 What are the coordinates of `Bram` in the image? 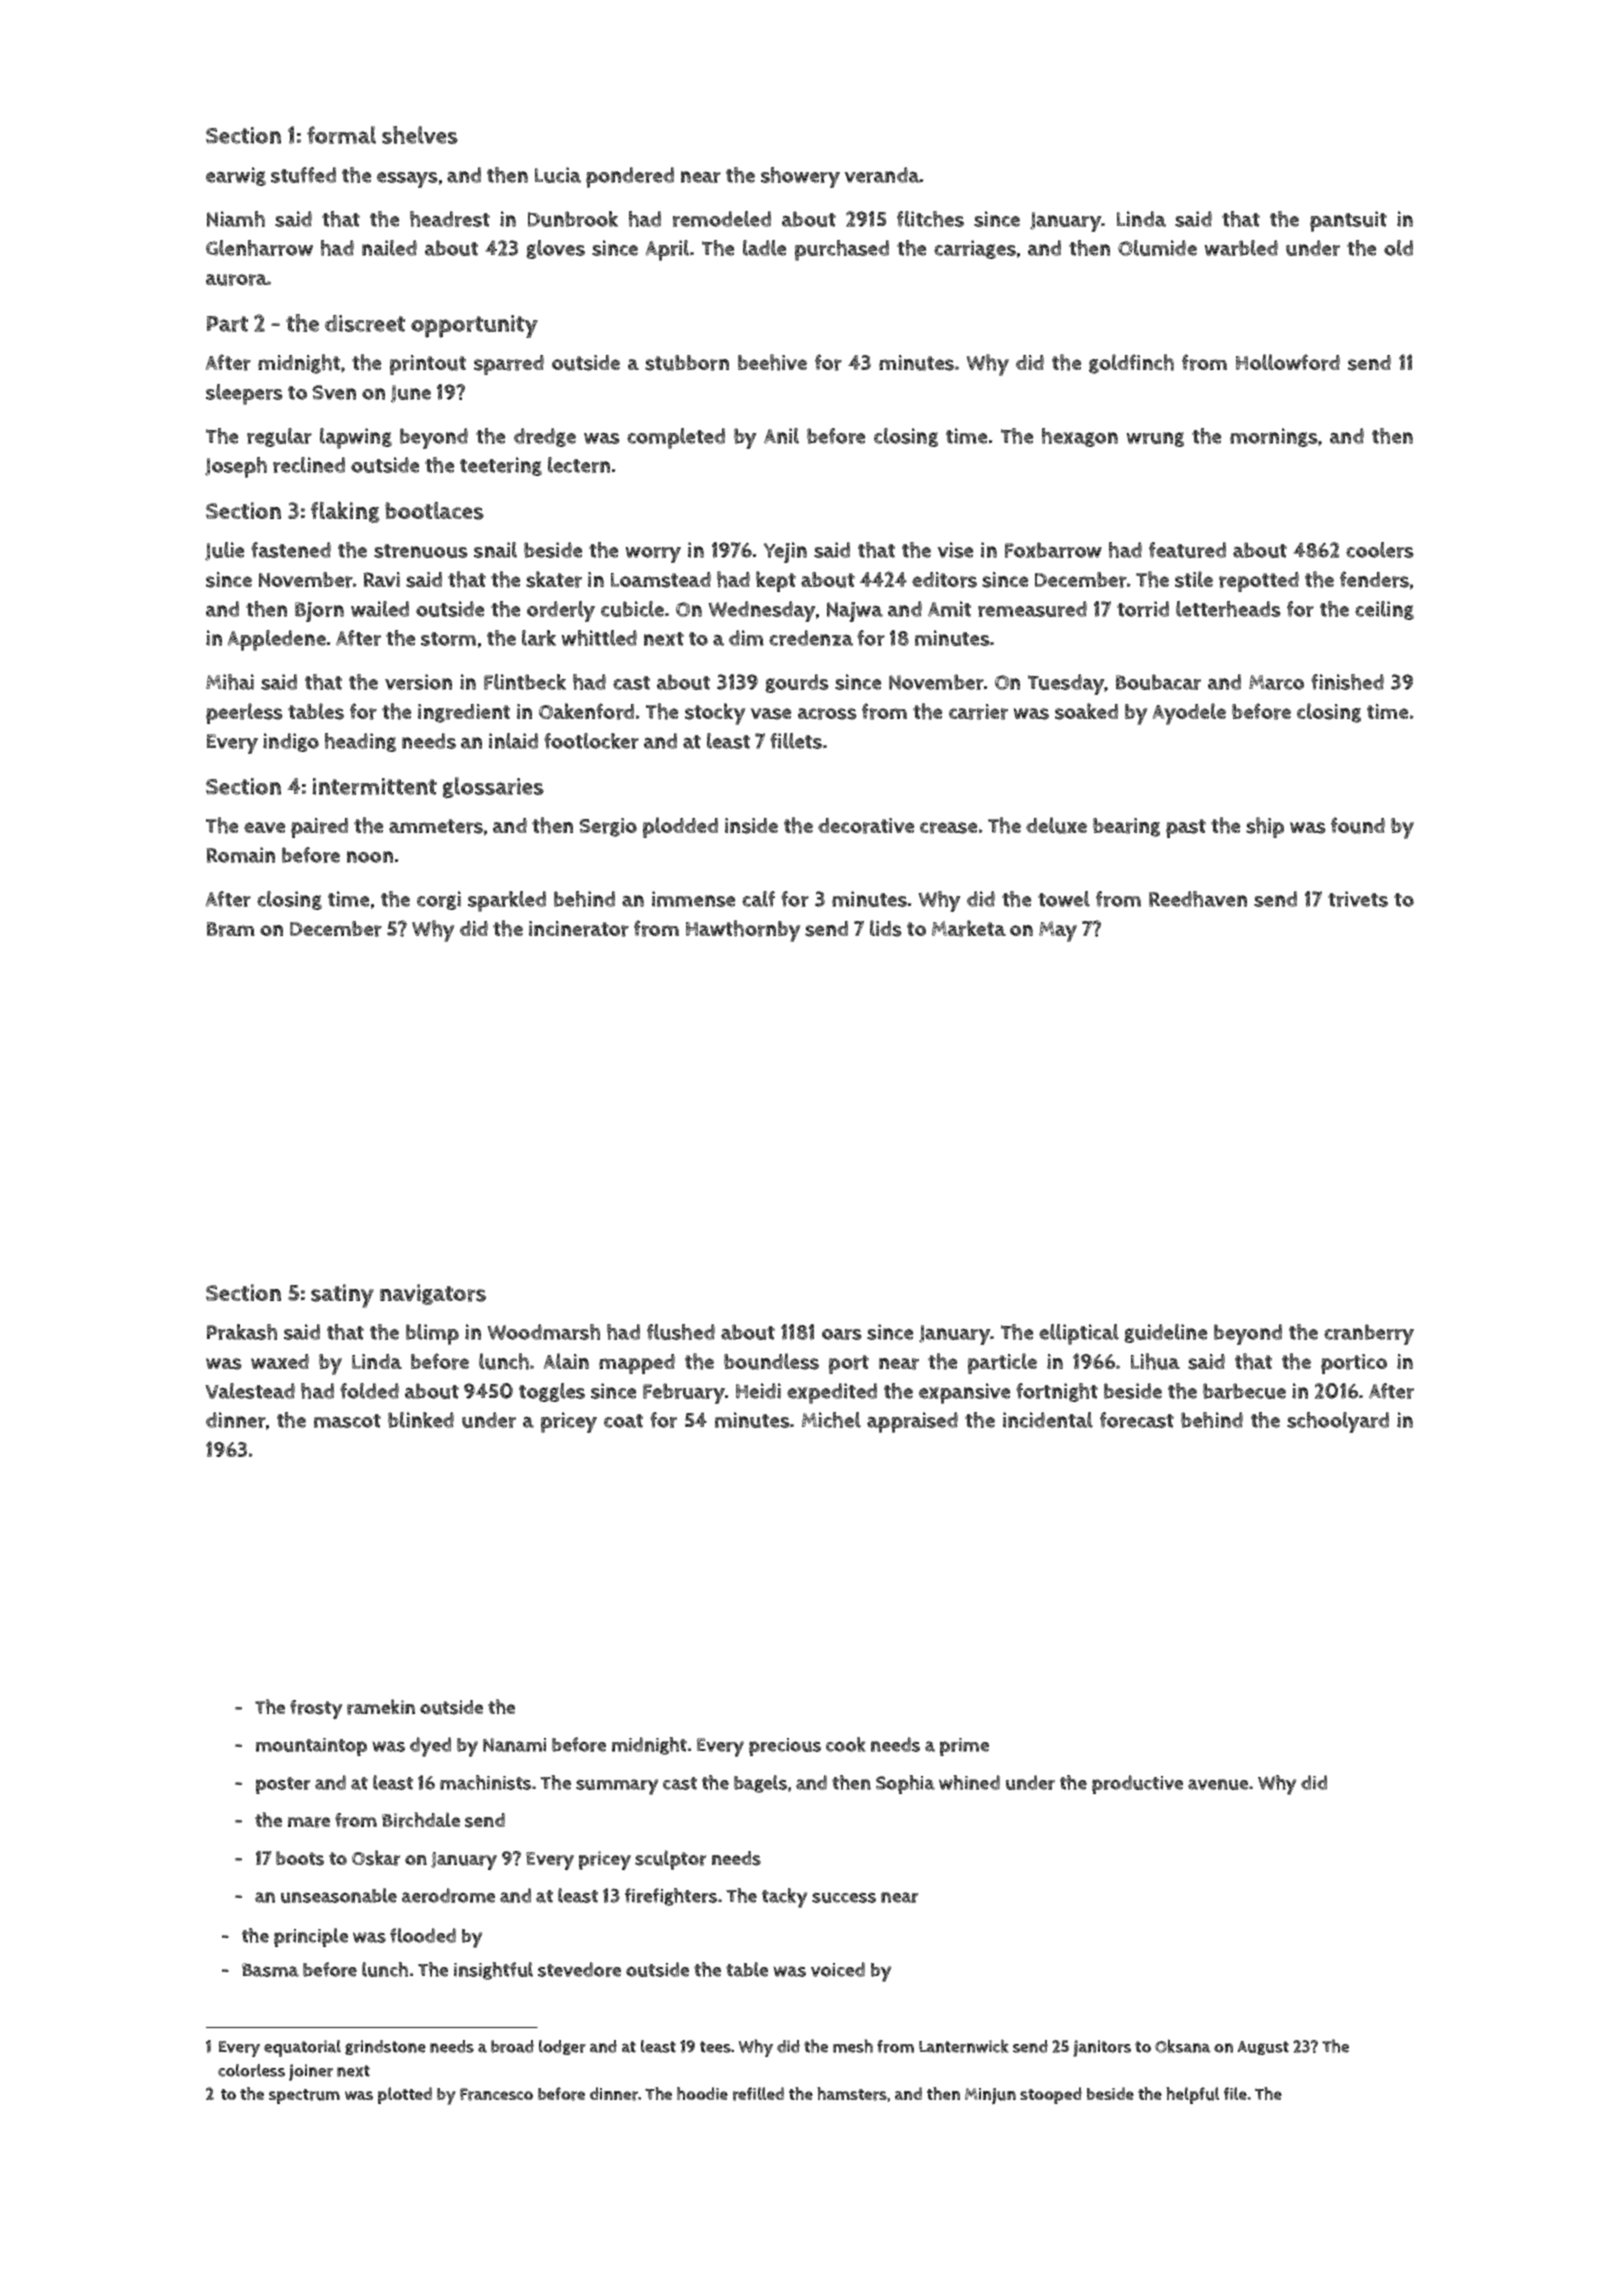 It's located at (231, 929).
